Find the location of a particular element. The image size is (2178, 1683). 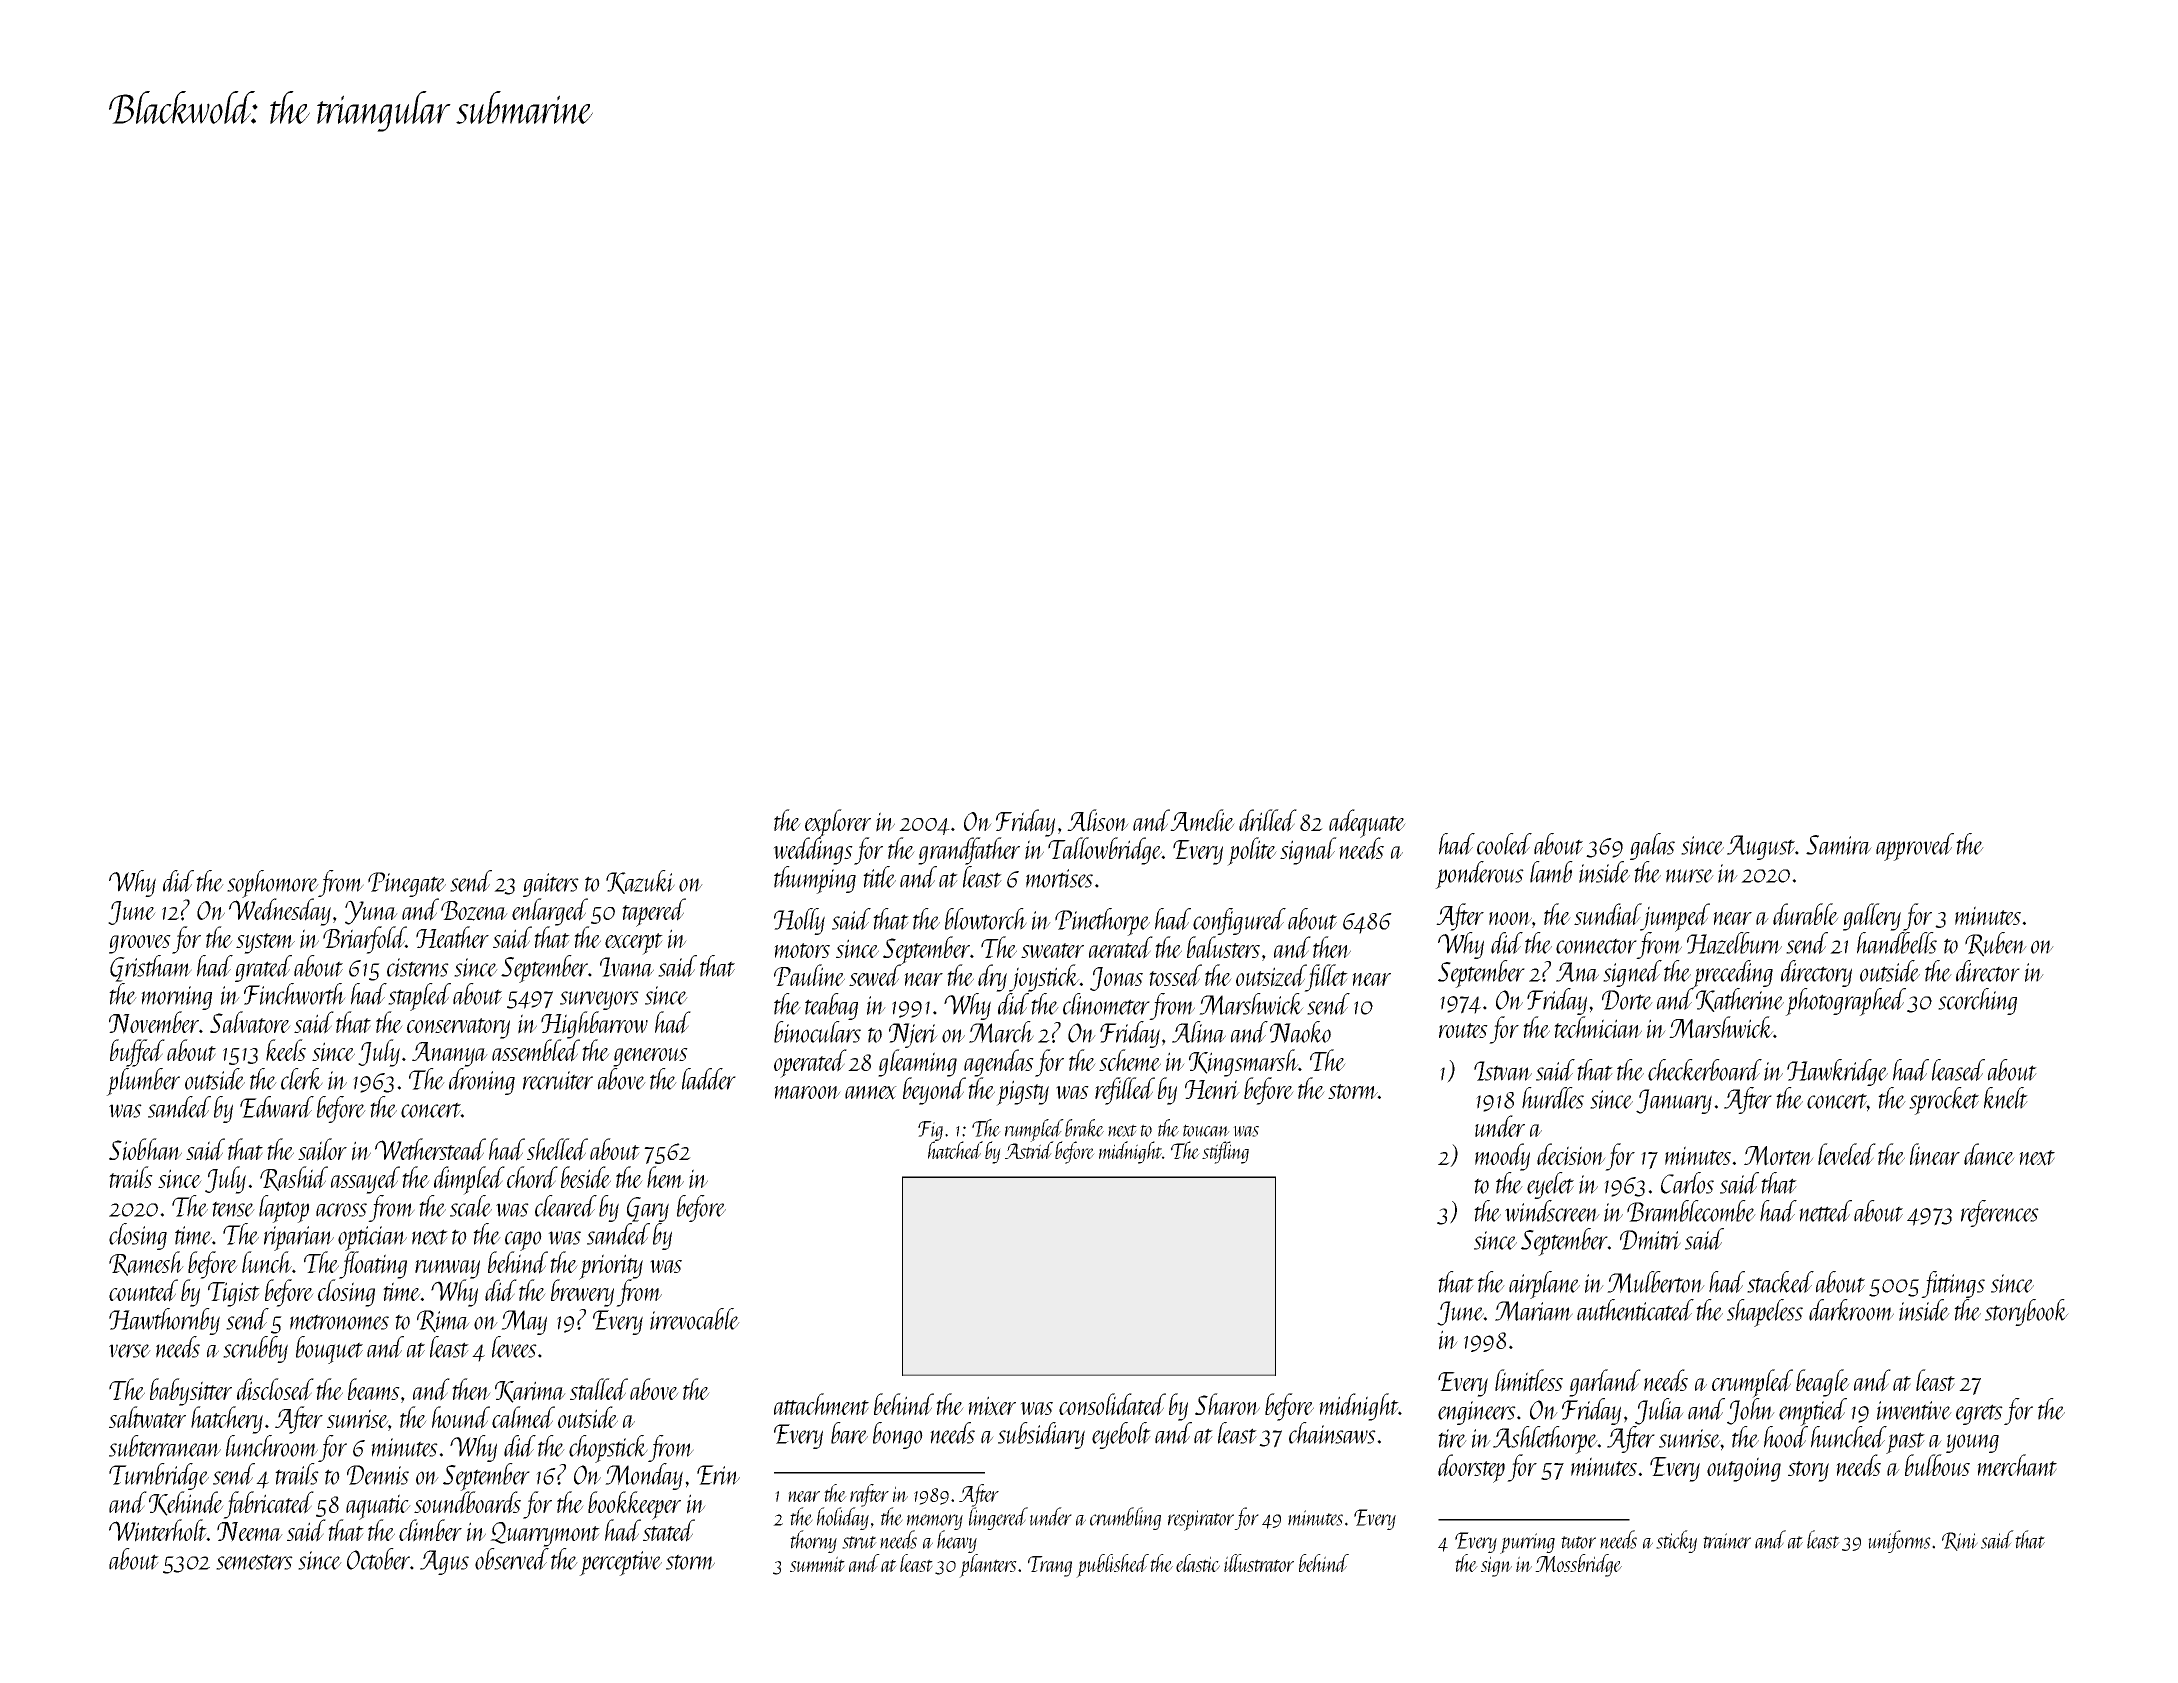

lingered is located at coordinates (998, 1518).
